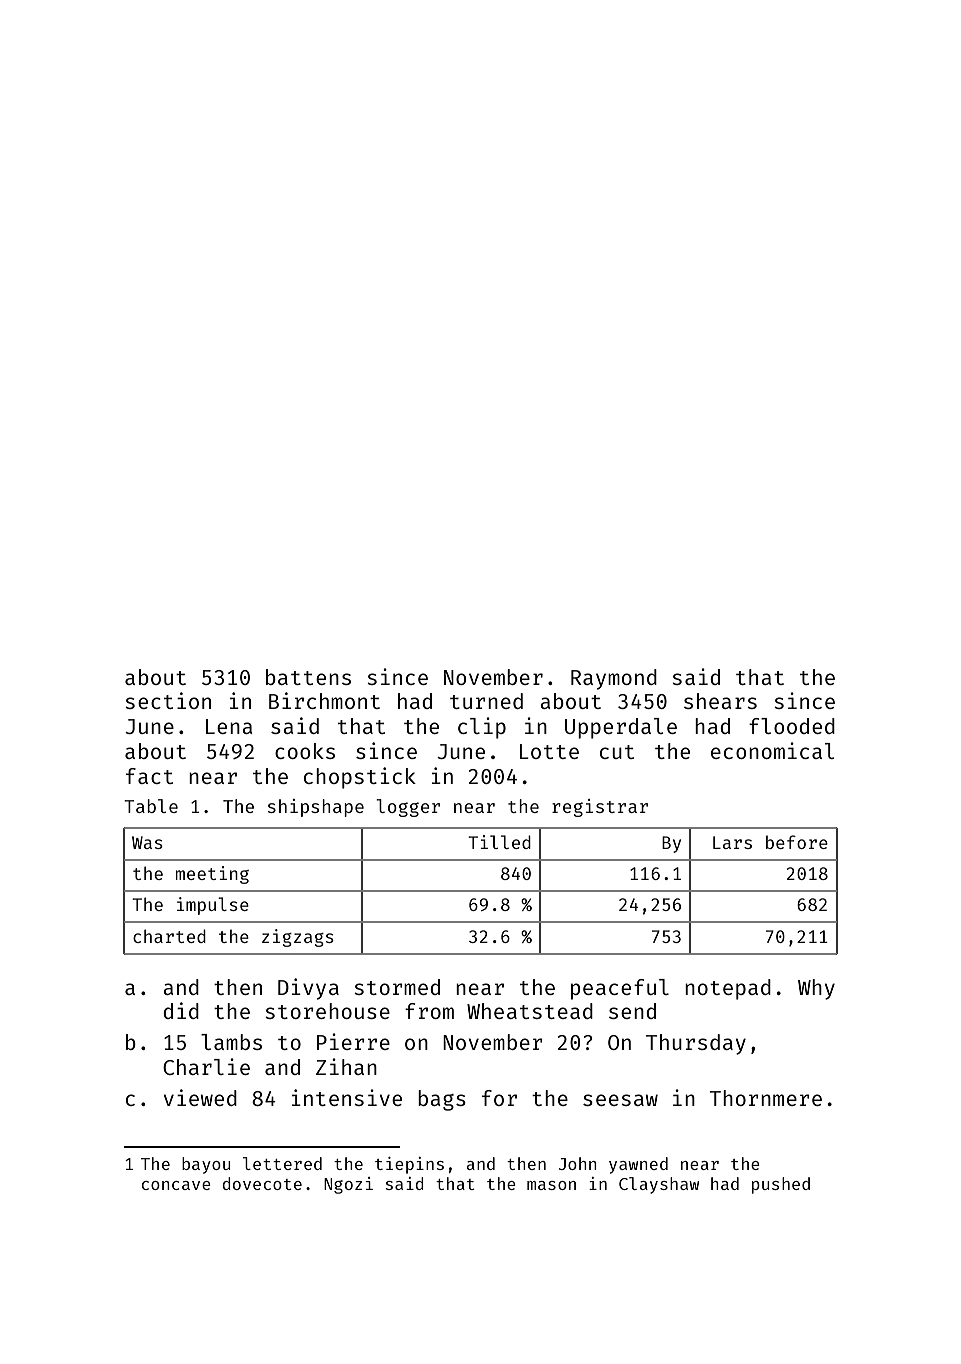 This document has width=961, height=1364. What do you see at coordinates (614, 679) in the document?
I see `Raymond` at bounding box center [614, 679].
